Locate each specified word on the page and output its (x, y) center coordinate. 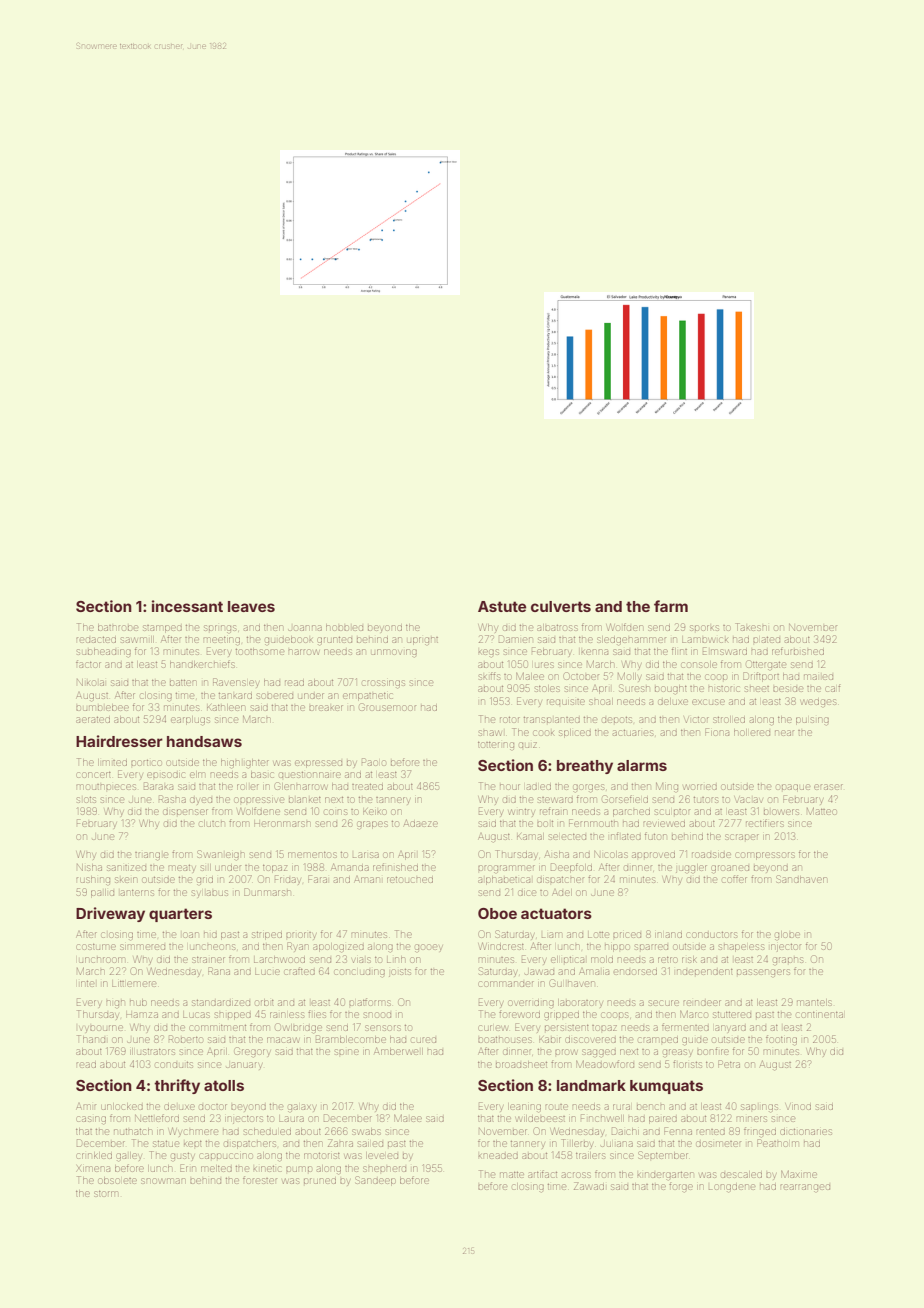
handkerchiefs (202, 664)
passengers (763, 973)
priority (301, 936)
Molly (629, 677)
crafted (300, 971)
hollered (752, 732)
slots (86, 800)
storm (106, 1194)
